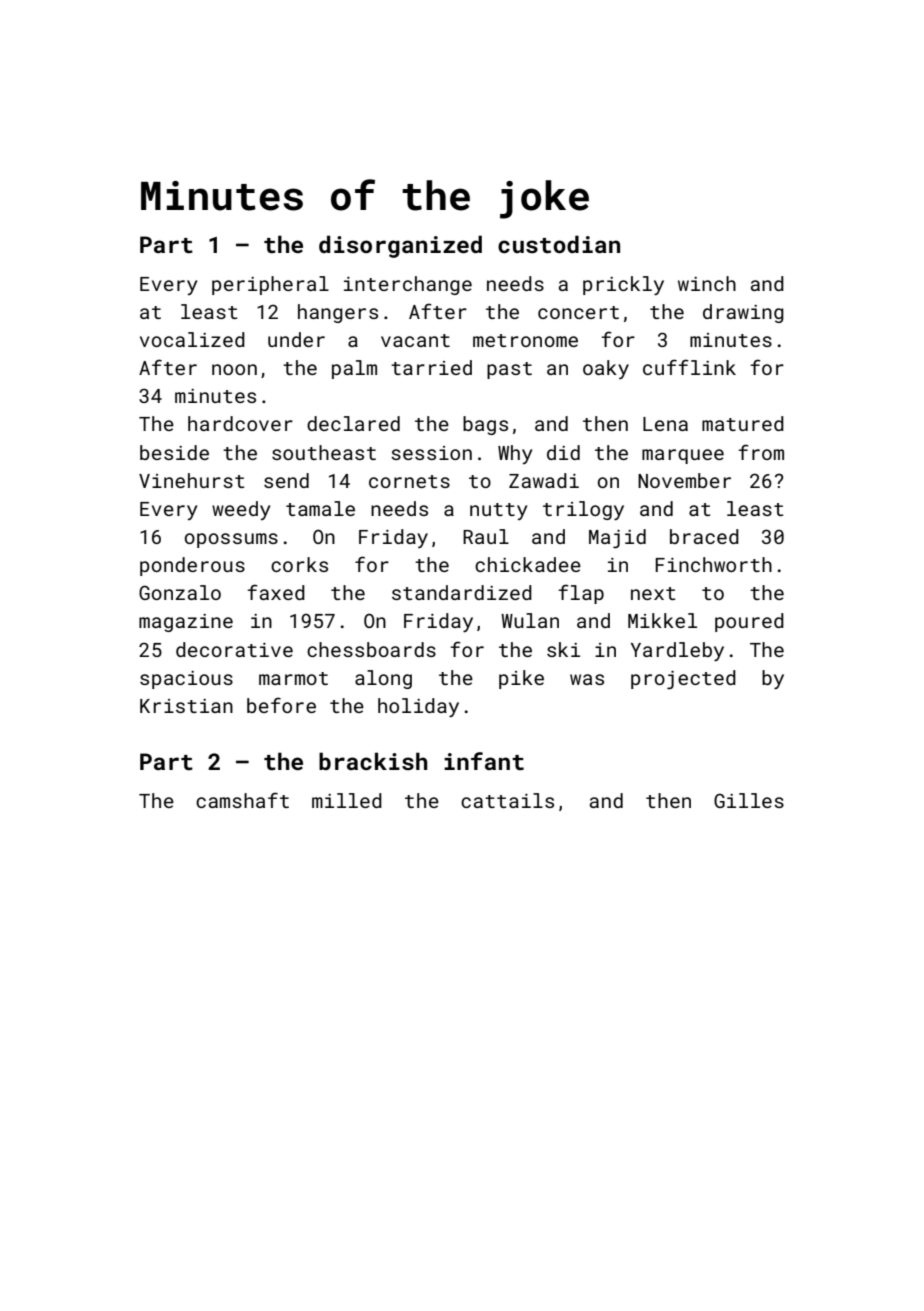 This screenshot has width=924, height=1311. Describe the element at coordinates (276, 592) in the screenshot. I see `faxed` at that location.
